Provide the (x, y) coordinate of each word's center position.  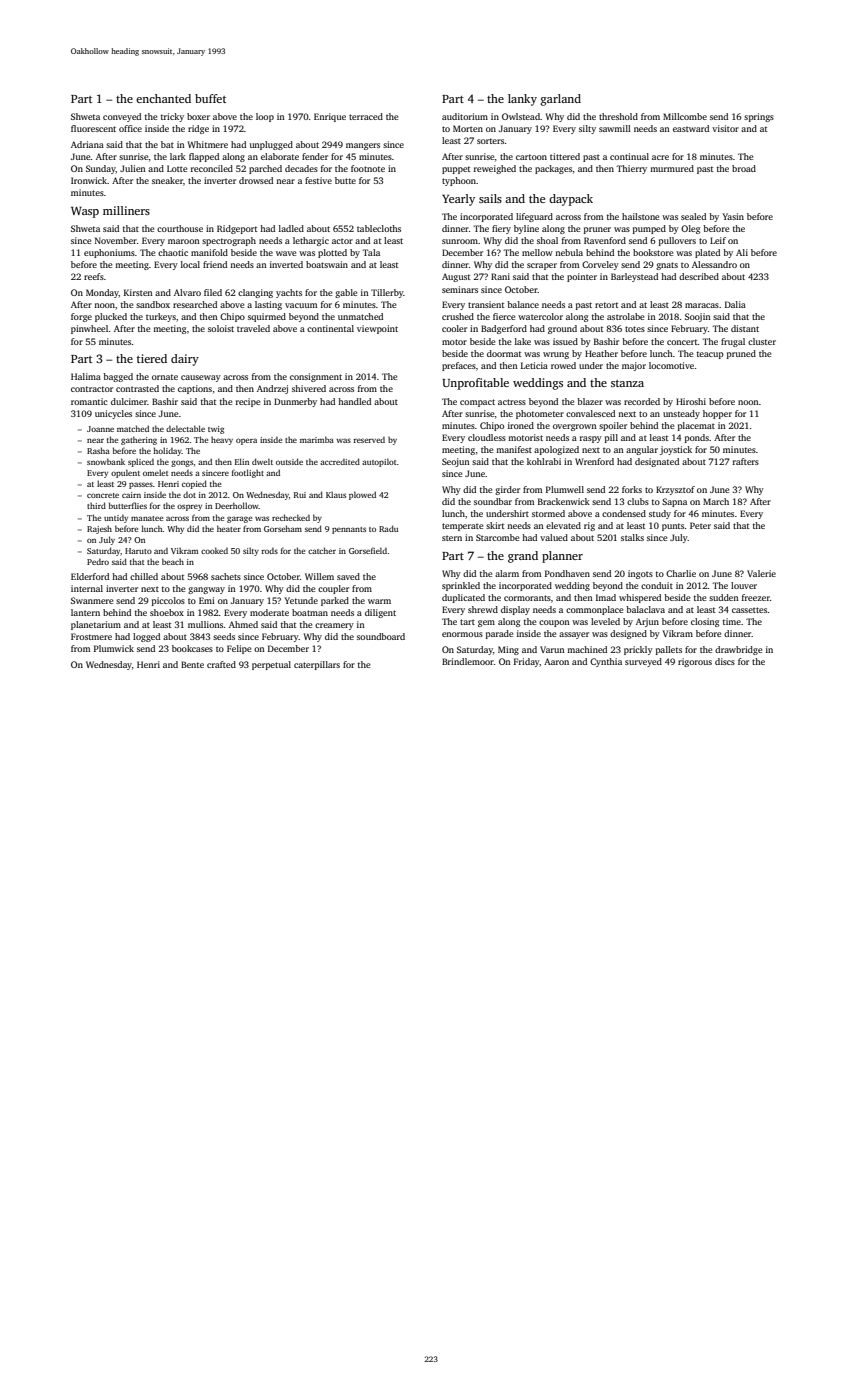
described (699, 276)
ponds (697, 438)
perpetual (271, 665)
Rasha (98, 450)
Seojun (456, 462)
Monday (102, 293)
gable (346, 293)
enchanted (163, 98)
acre (660, 157)
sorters (490, 141)
